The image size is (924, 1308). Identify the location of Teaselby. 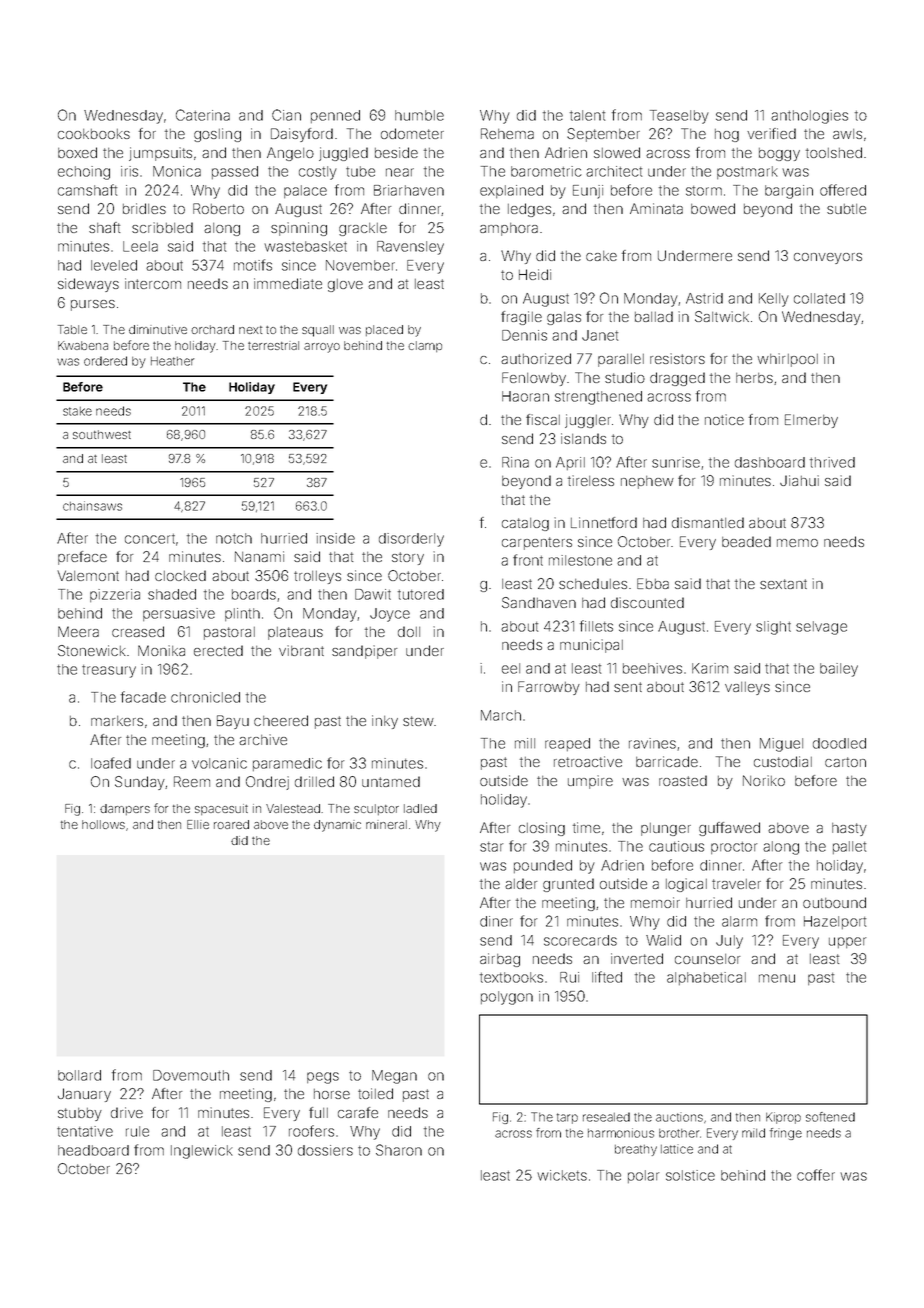
(679, 117).
